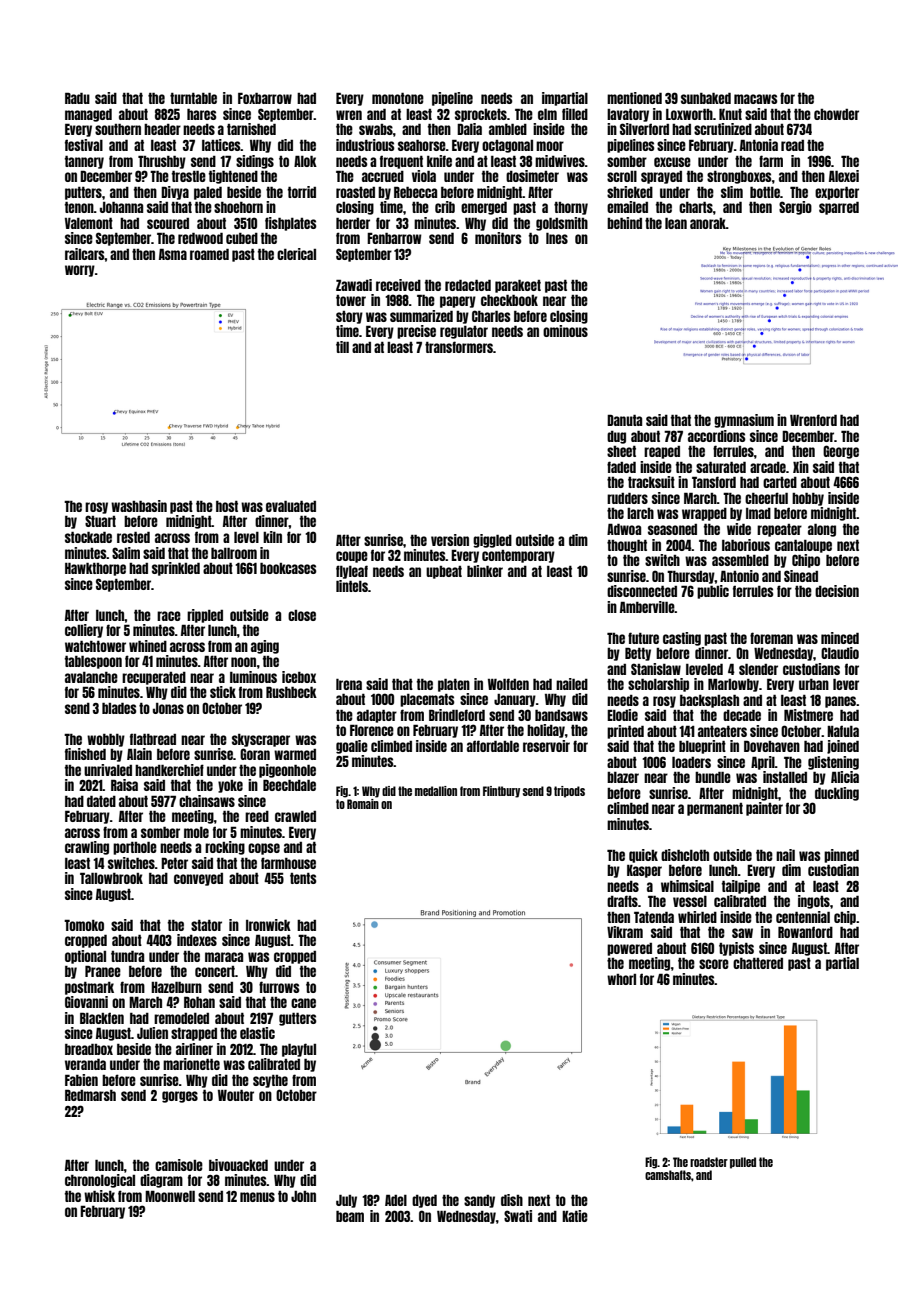  What do you see at coordinates (296, 254) in the document?
I see `clerical` at bounding box center [296, 254].
